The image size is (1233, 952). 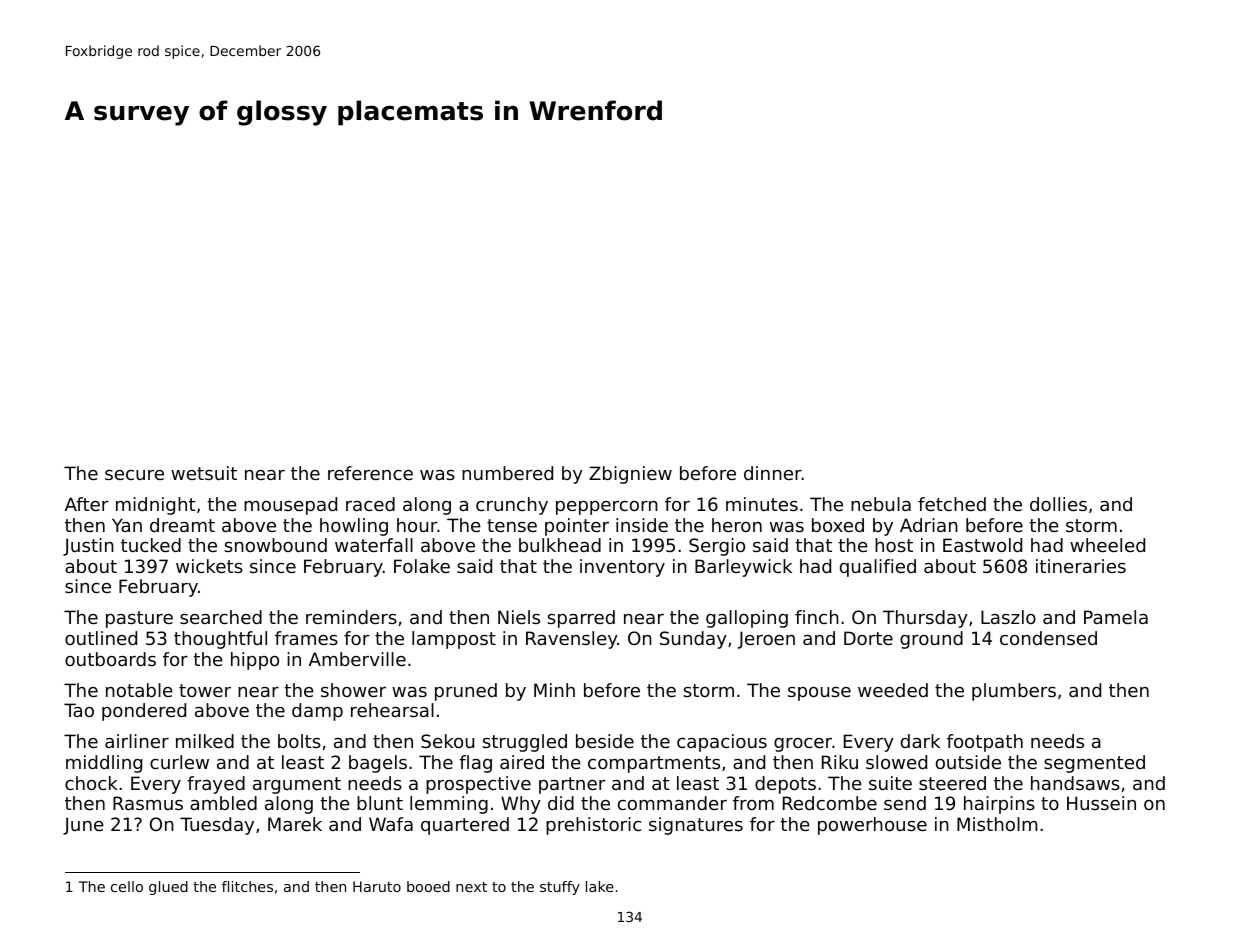 What do you see at coordinates (204, 473) in the screenshot?
I see `wetsuit` at bounding box center [204, 473].
